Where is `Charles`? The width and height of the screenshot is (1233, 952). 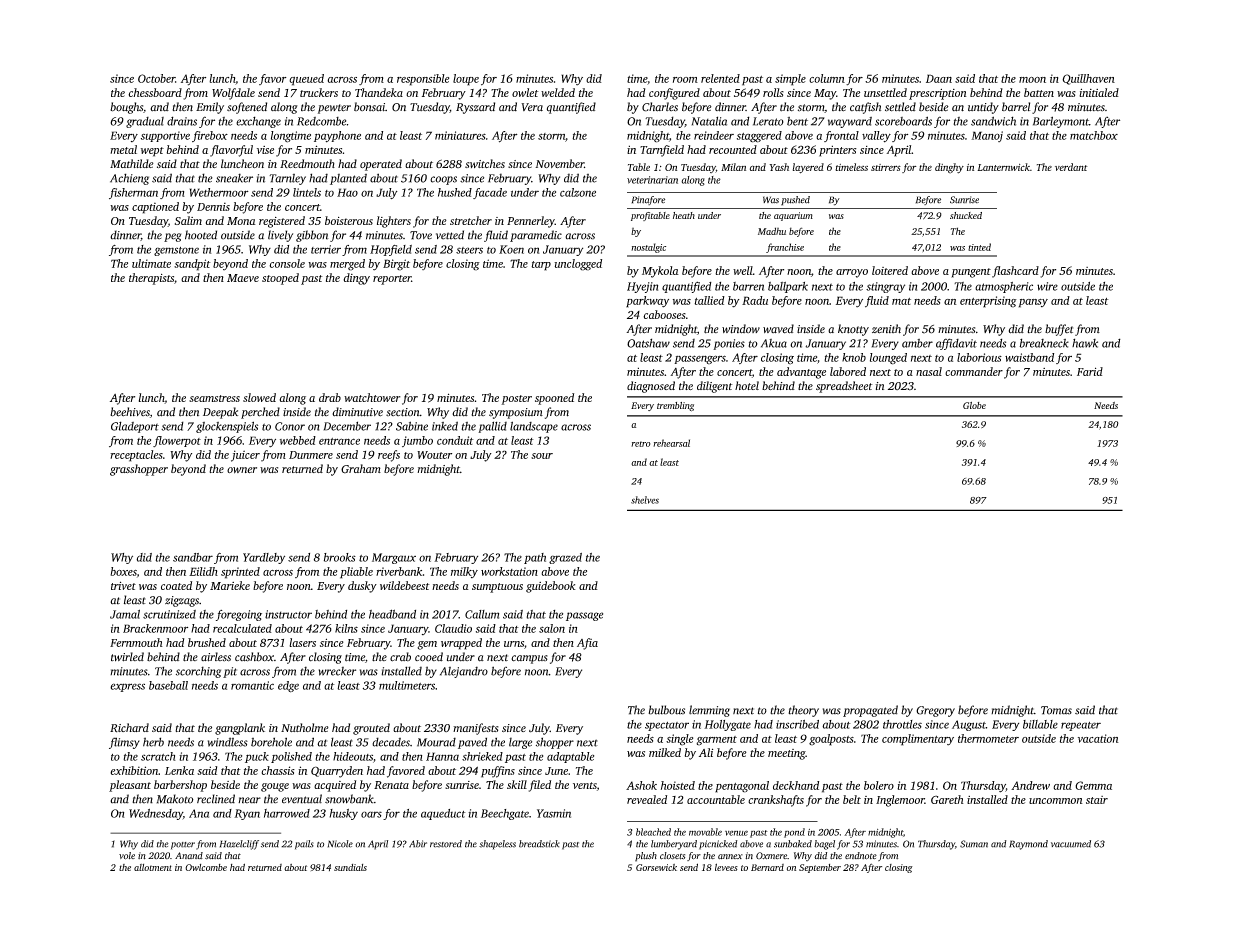 Charles is located at coordinates (660, 107).
